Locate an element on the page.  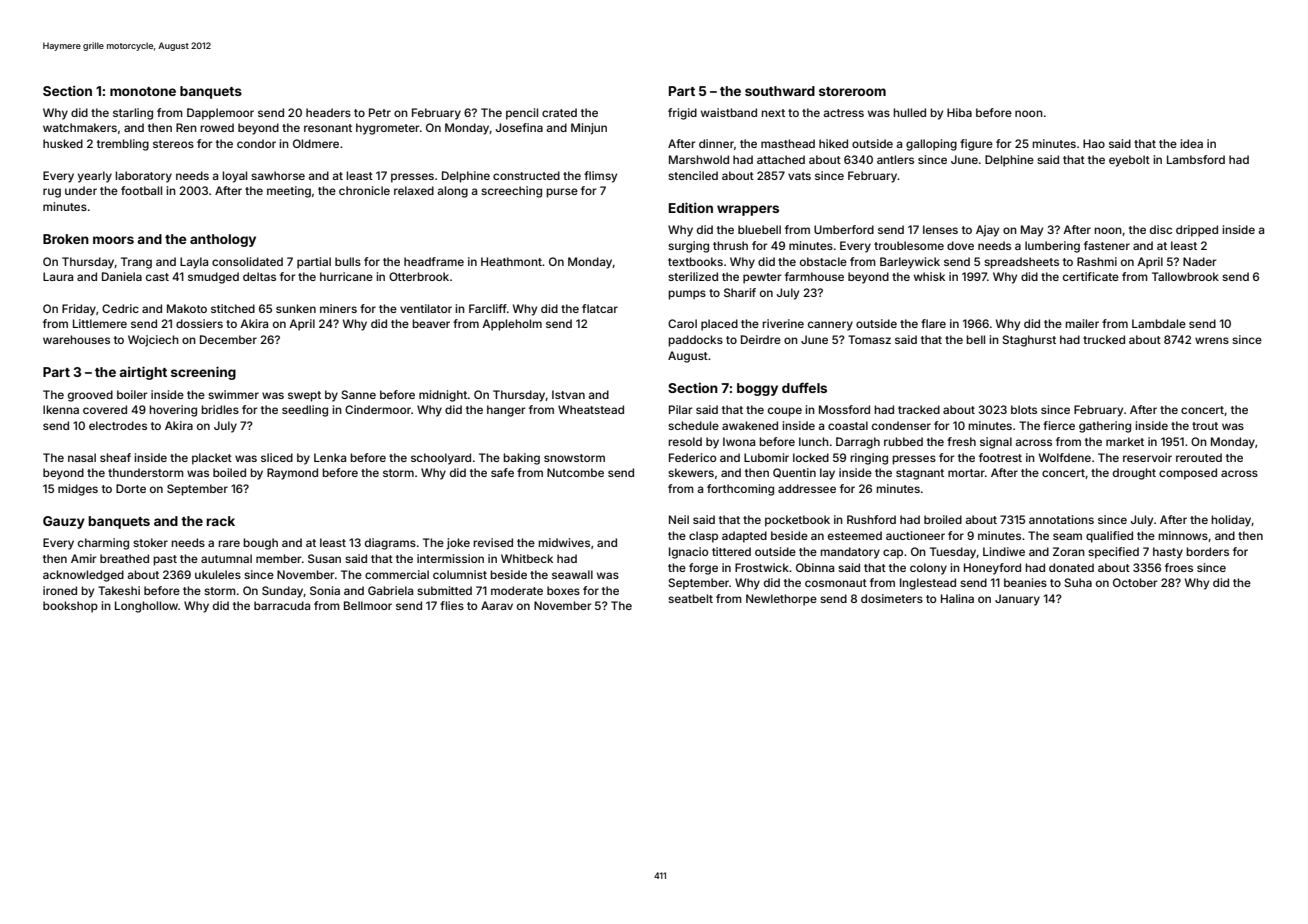
wrens is located at coordinates (1212, 340).
